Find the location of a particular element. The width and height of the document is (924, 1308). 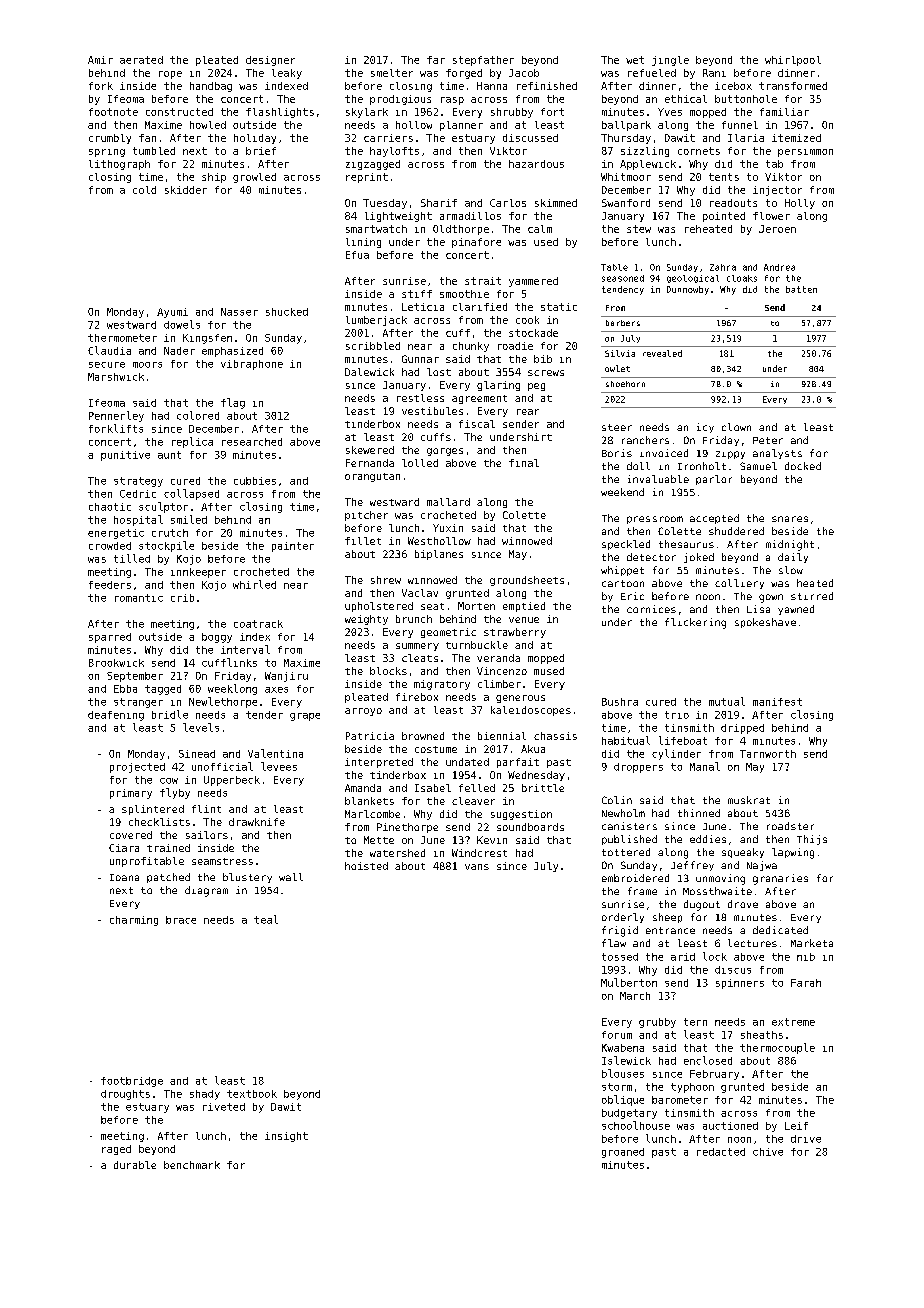

levees is located at coordinates (279, 766).
